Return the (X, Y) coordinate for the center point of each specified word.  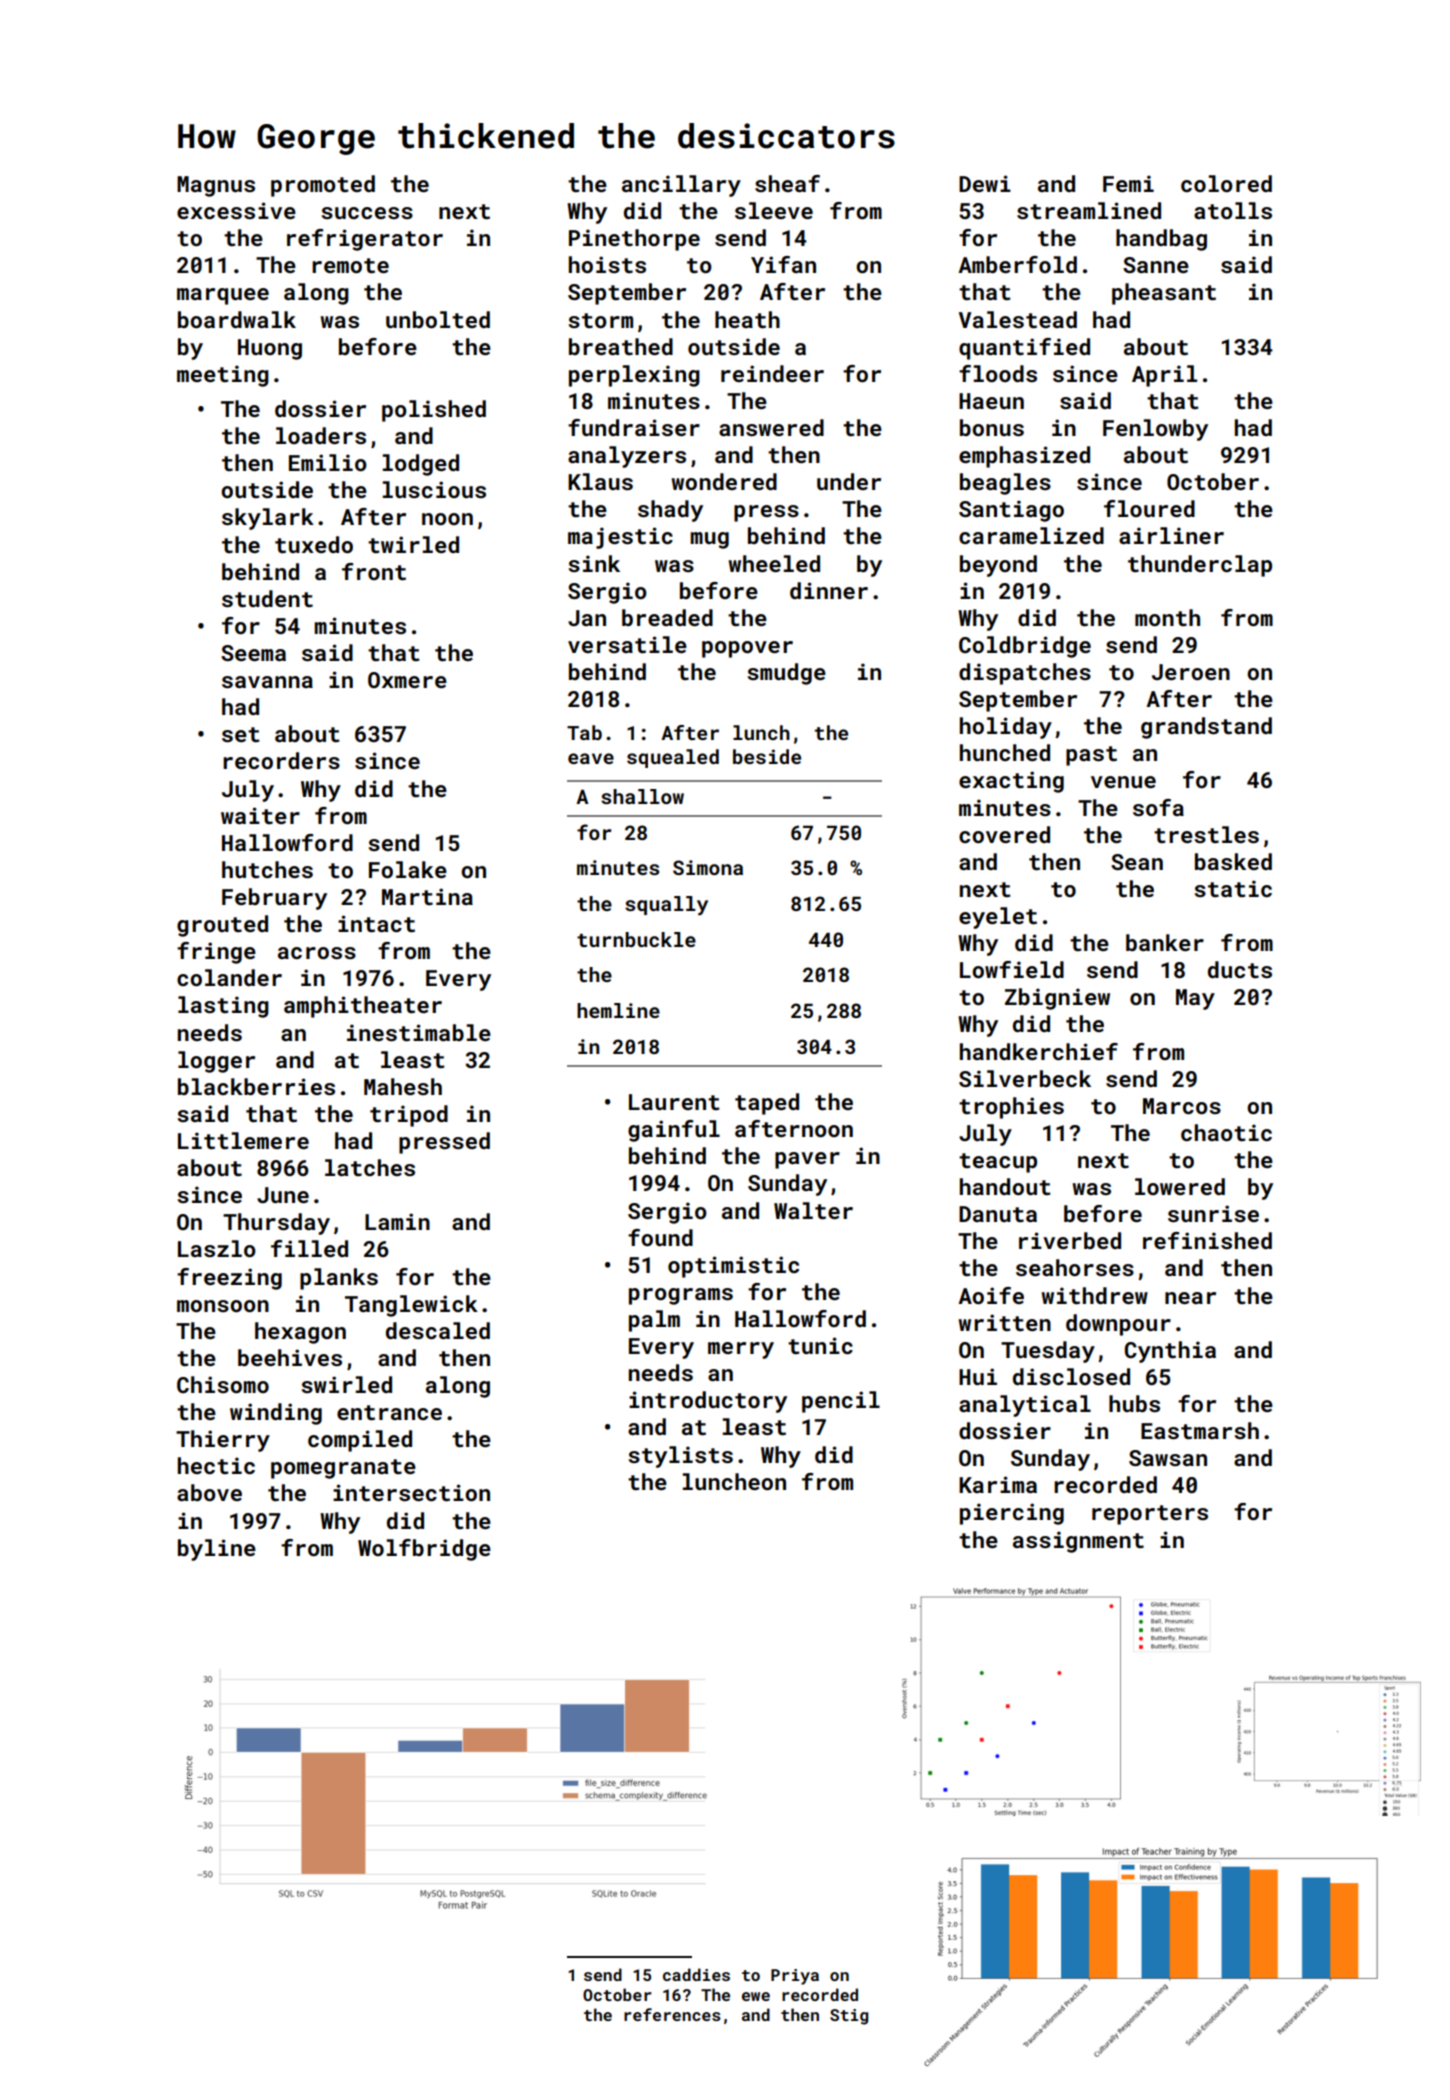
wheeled (774, 563)
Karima (998, 1484)
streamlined (1089, 210)
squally (666, 906)
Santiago (1011, 511)
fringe (216, 953)
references (672, 2014)
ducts (1240, 969)
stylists (680, 1457)
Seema (253, 653)
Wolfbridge (424, 1550)
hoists (607, 264)
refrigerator (365, 240)
